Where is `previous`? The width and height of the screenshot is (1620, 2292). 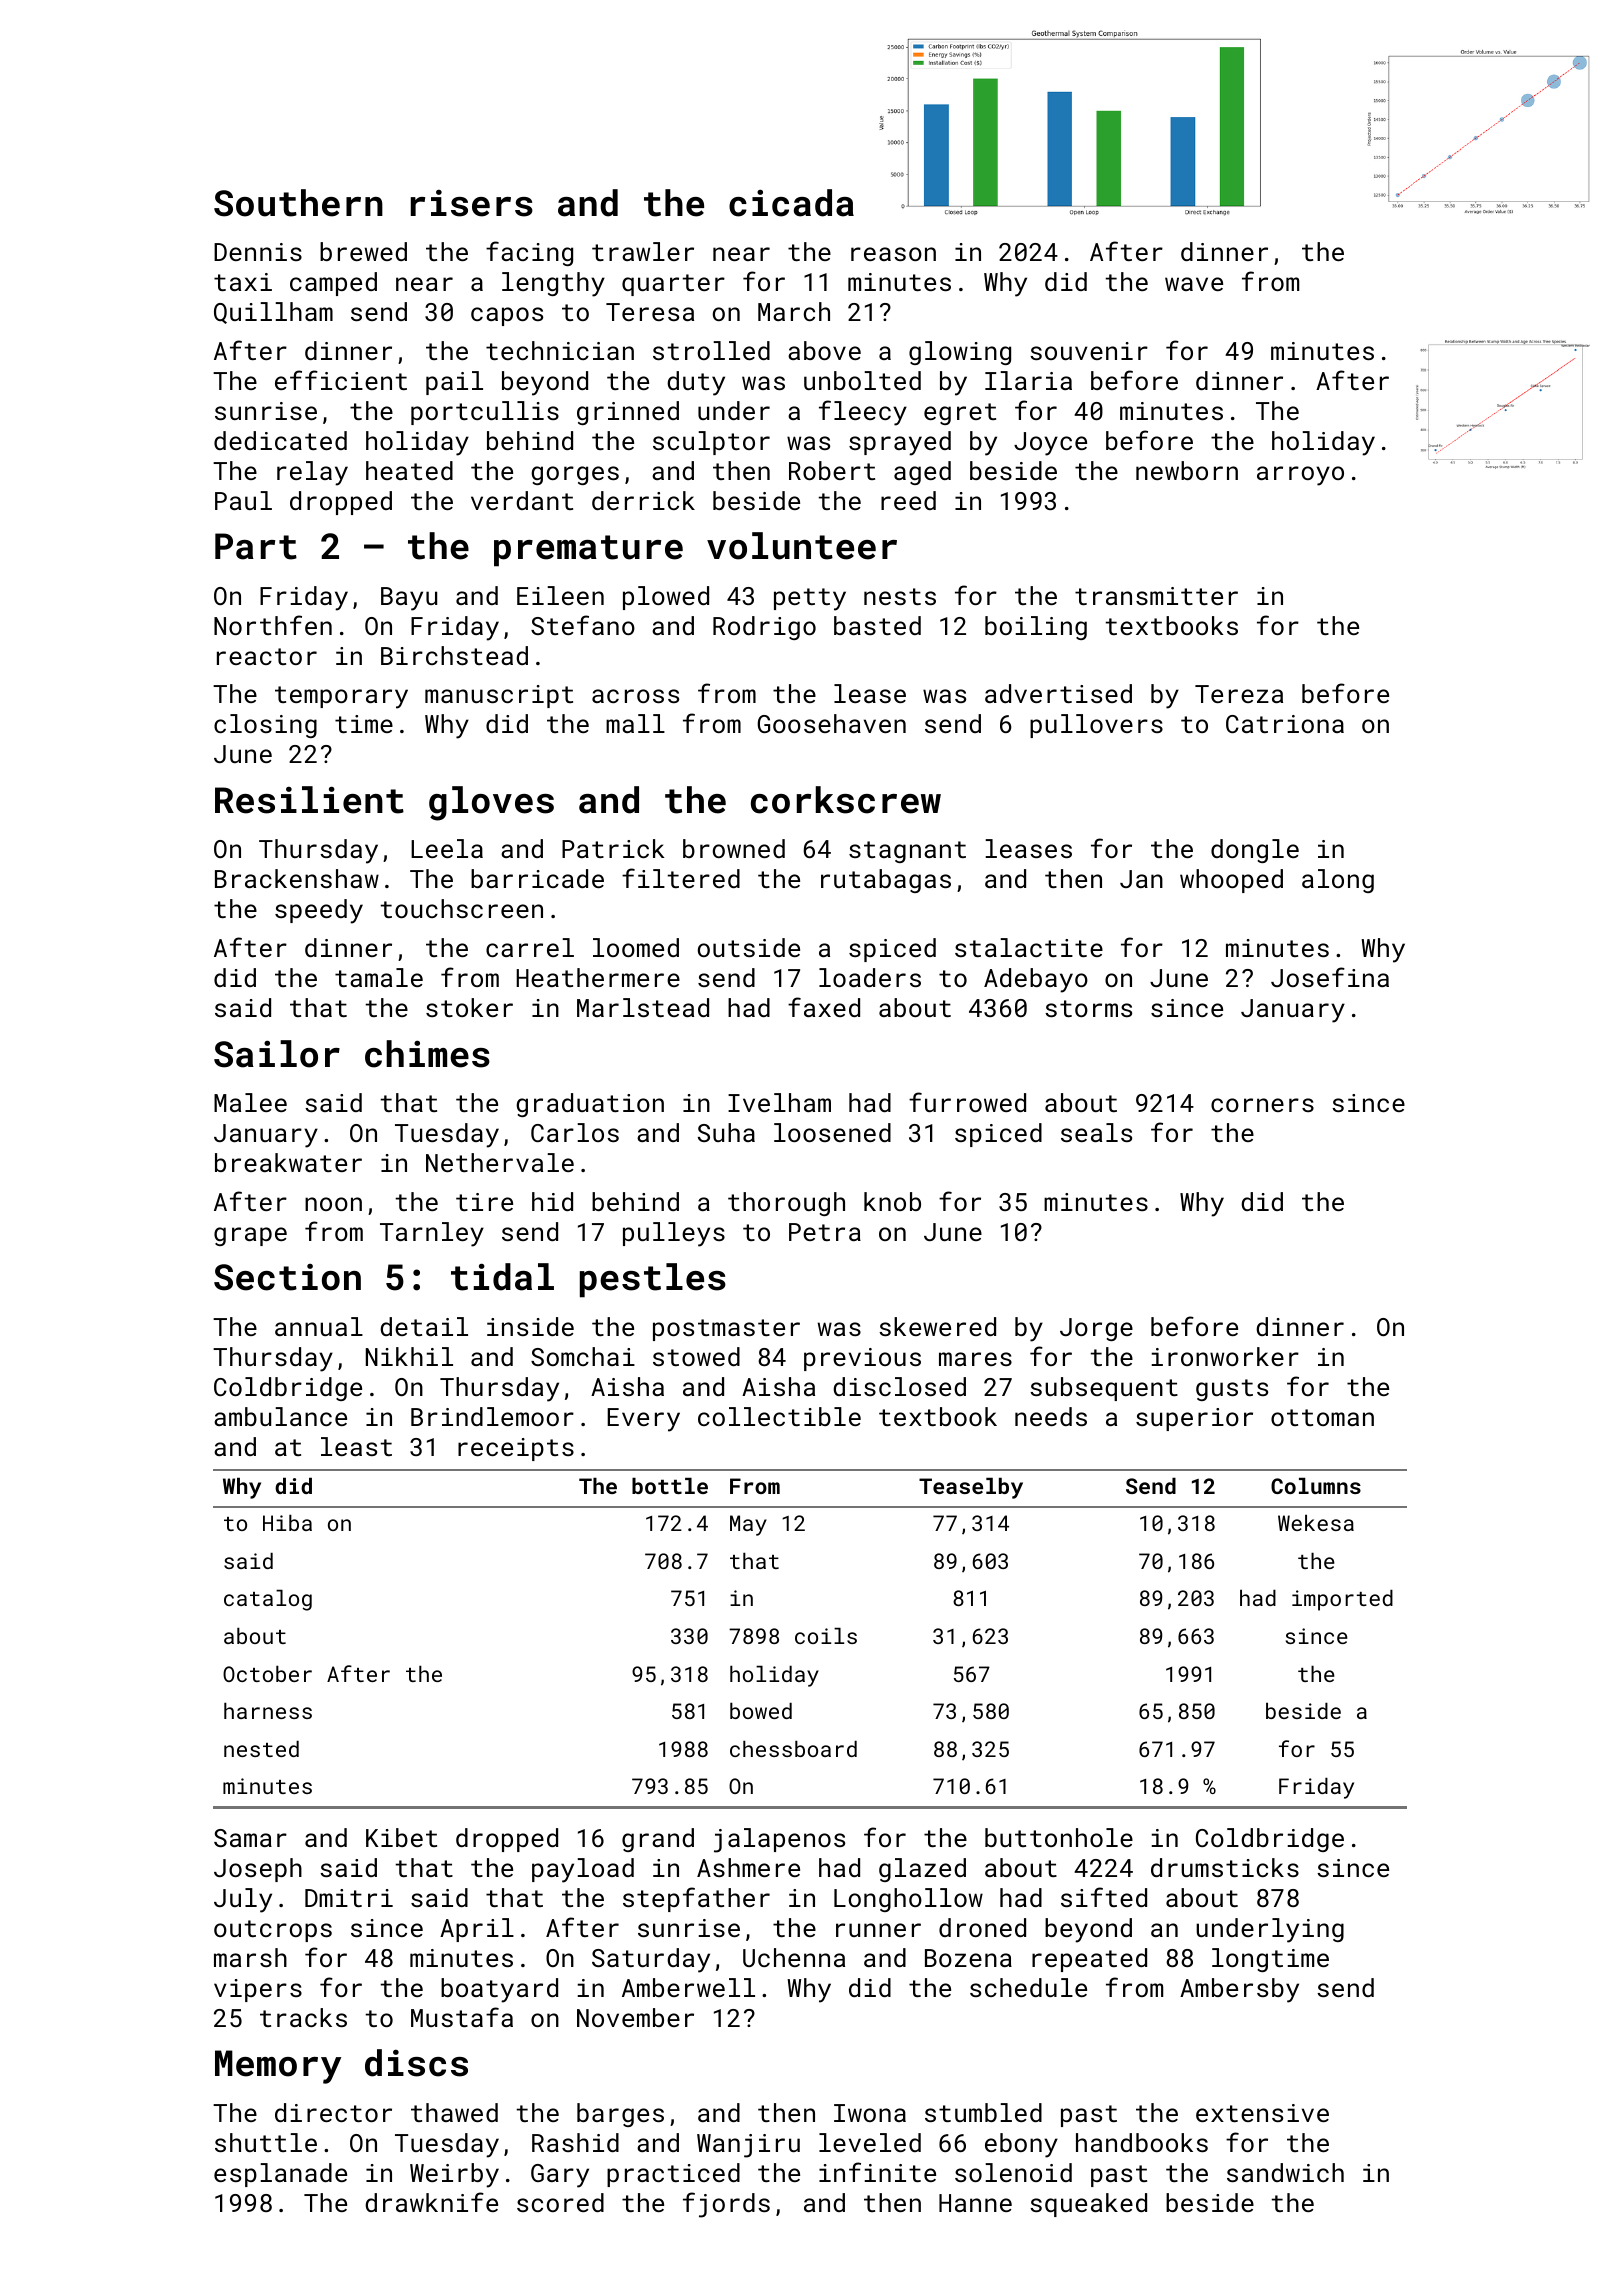
previous is located at coordinates (862, 1359).
